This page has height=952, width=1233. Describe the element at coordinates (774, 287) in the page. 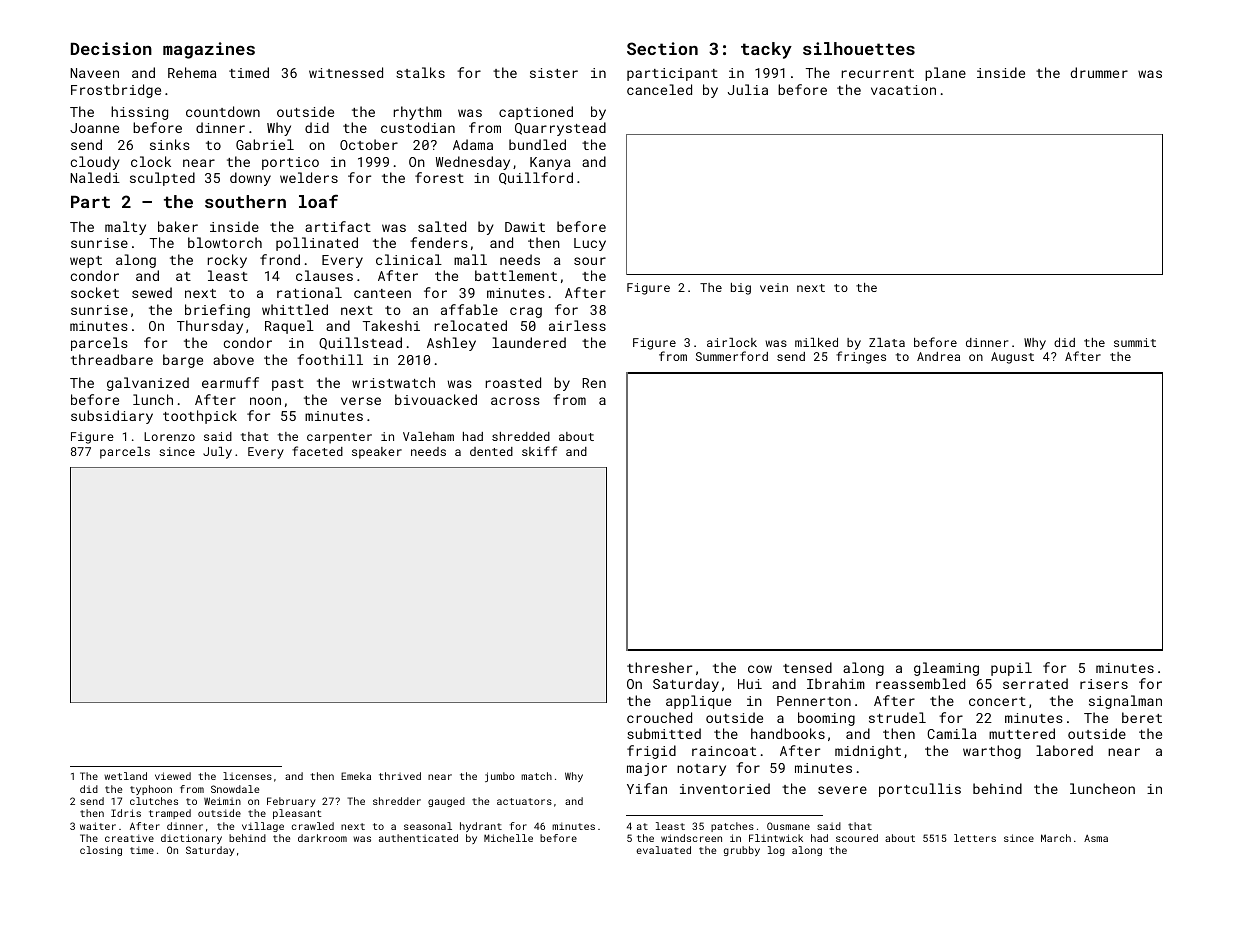

I see `vein` at that location.
